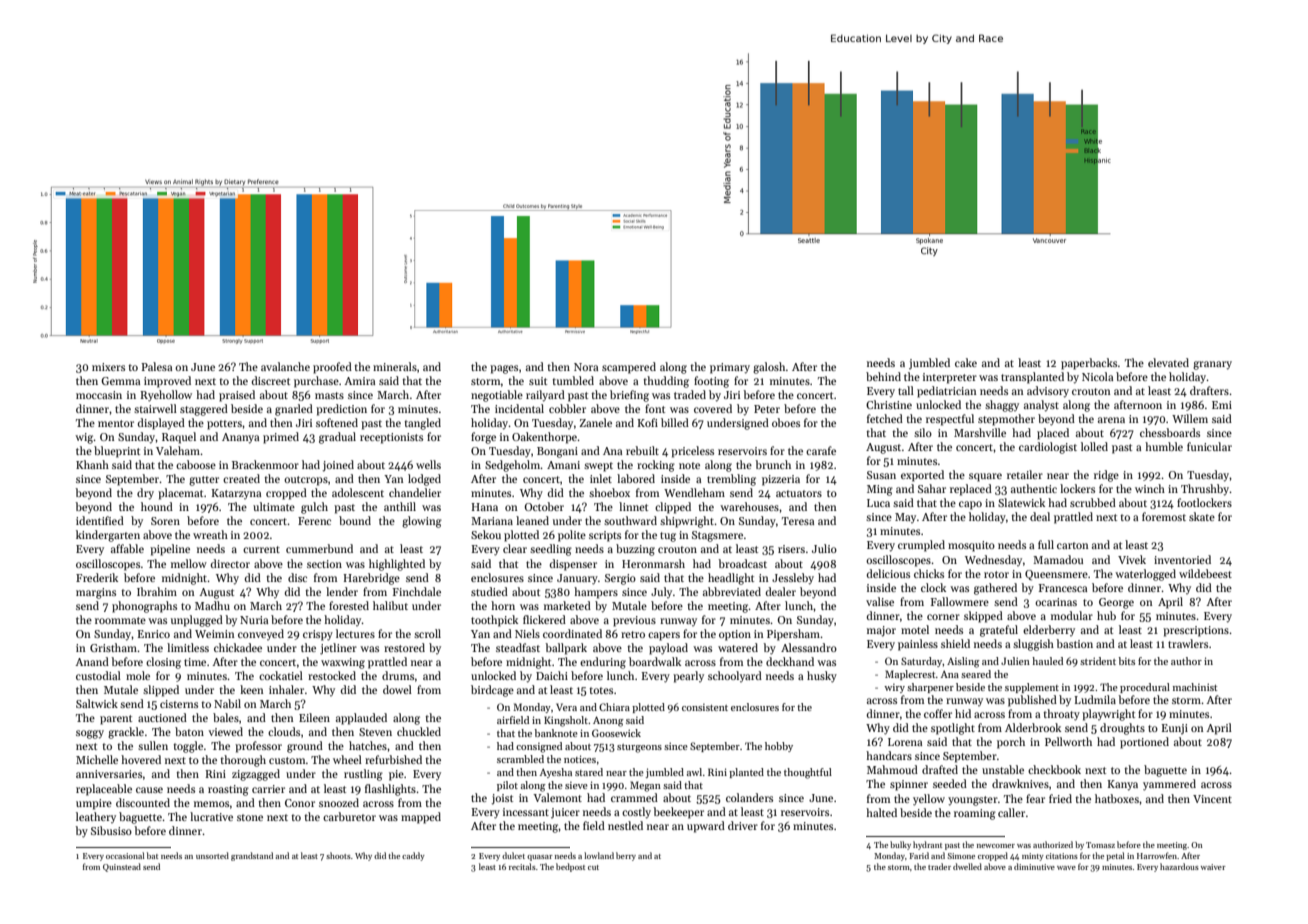 This screenshot has height=924, width=1308. Describe the element at coordinates (92, 464) in the screenshot. I see `Khanh` at that location.
